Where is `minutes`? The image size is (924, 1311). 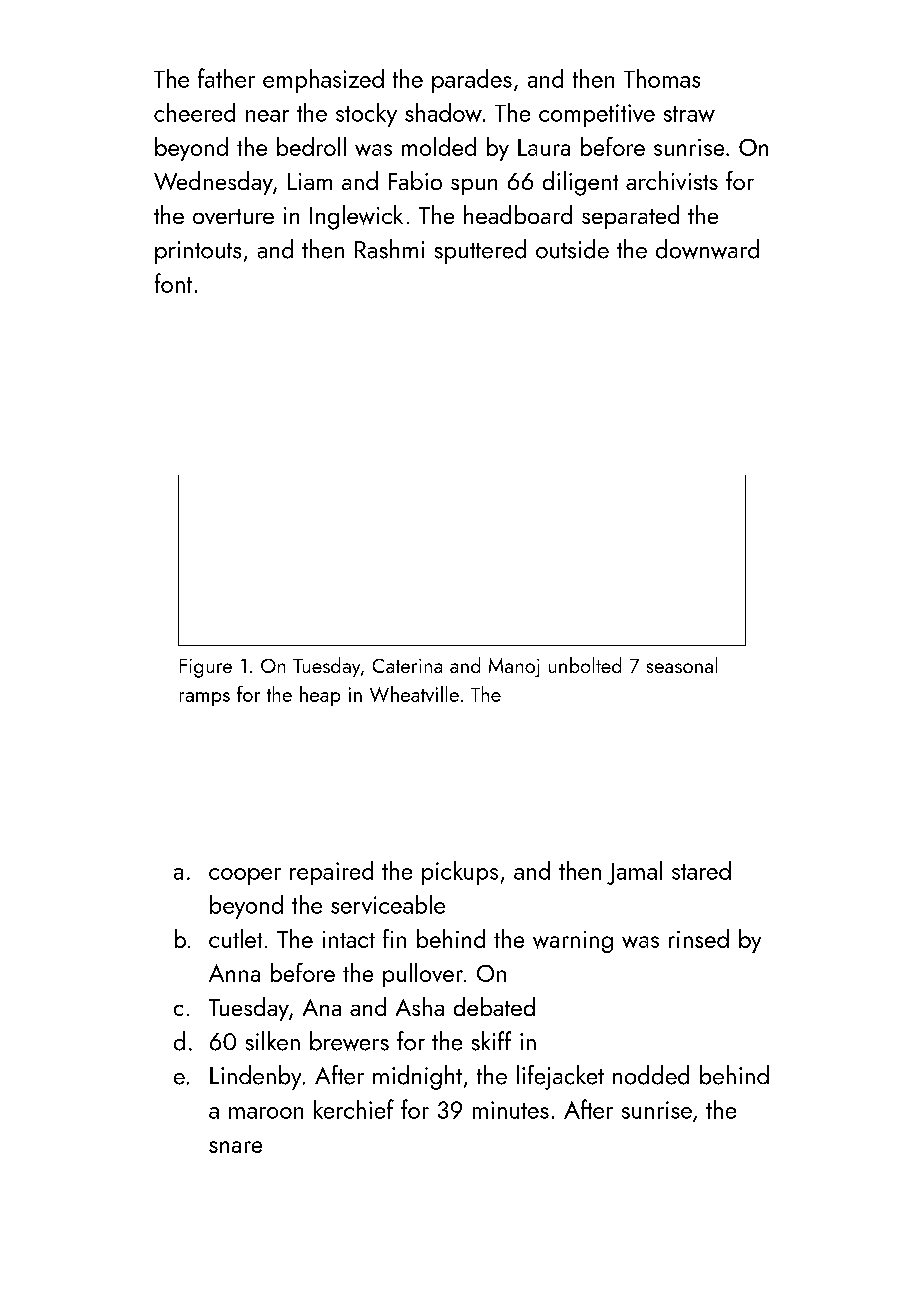
minutes is located at coordinates (511, 1110).
